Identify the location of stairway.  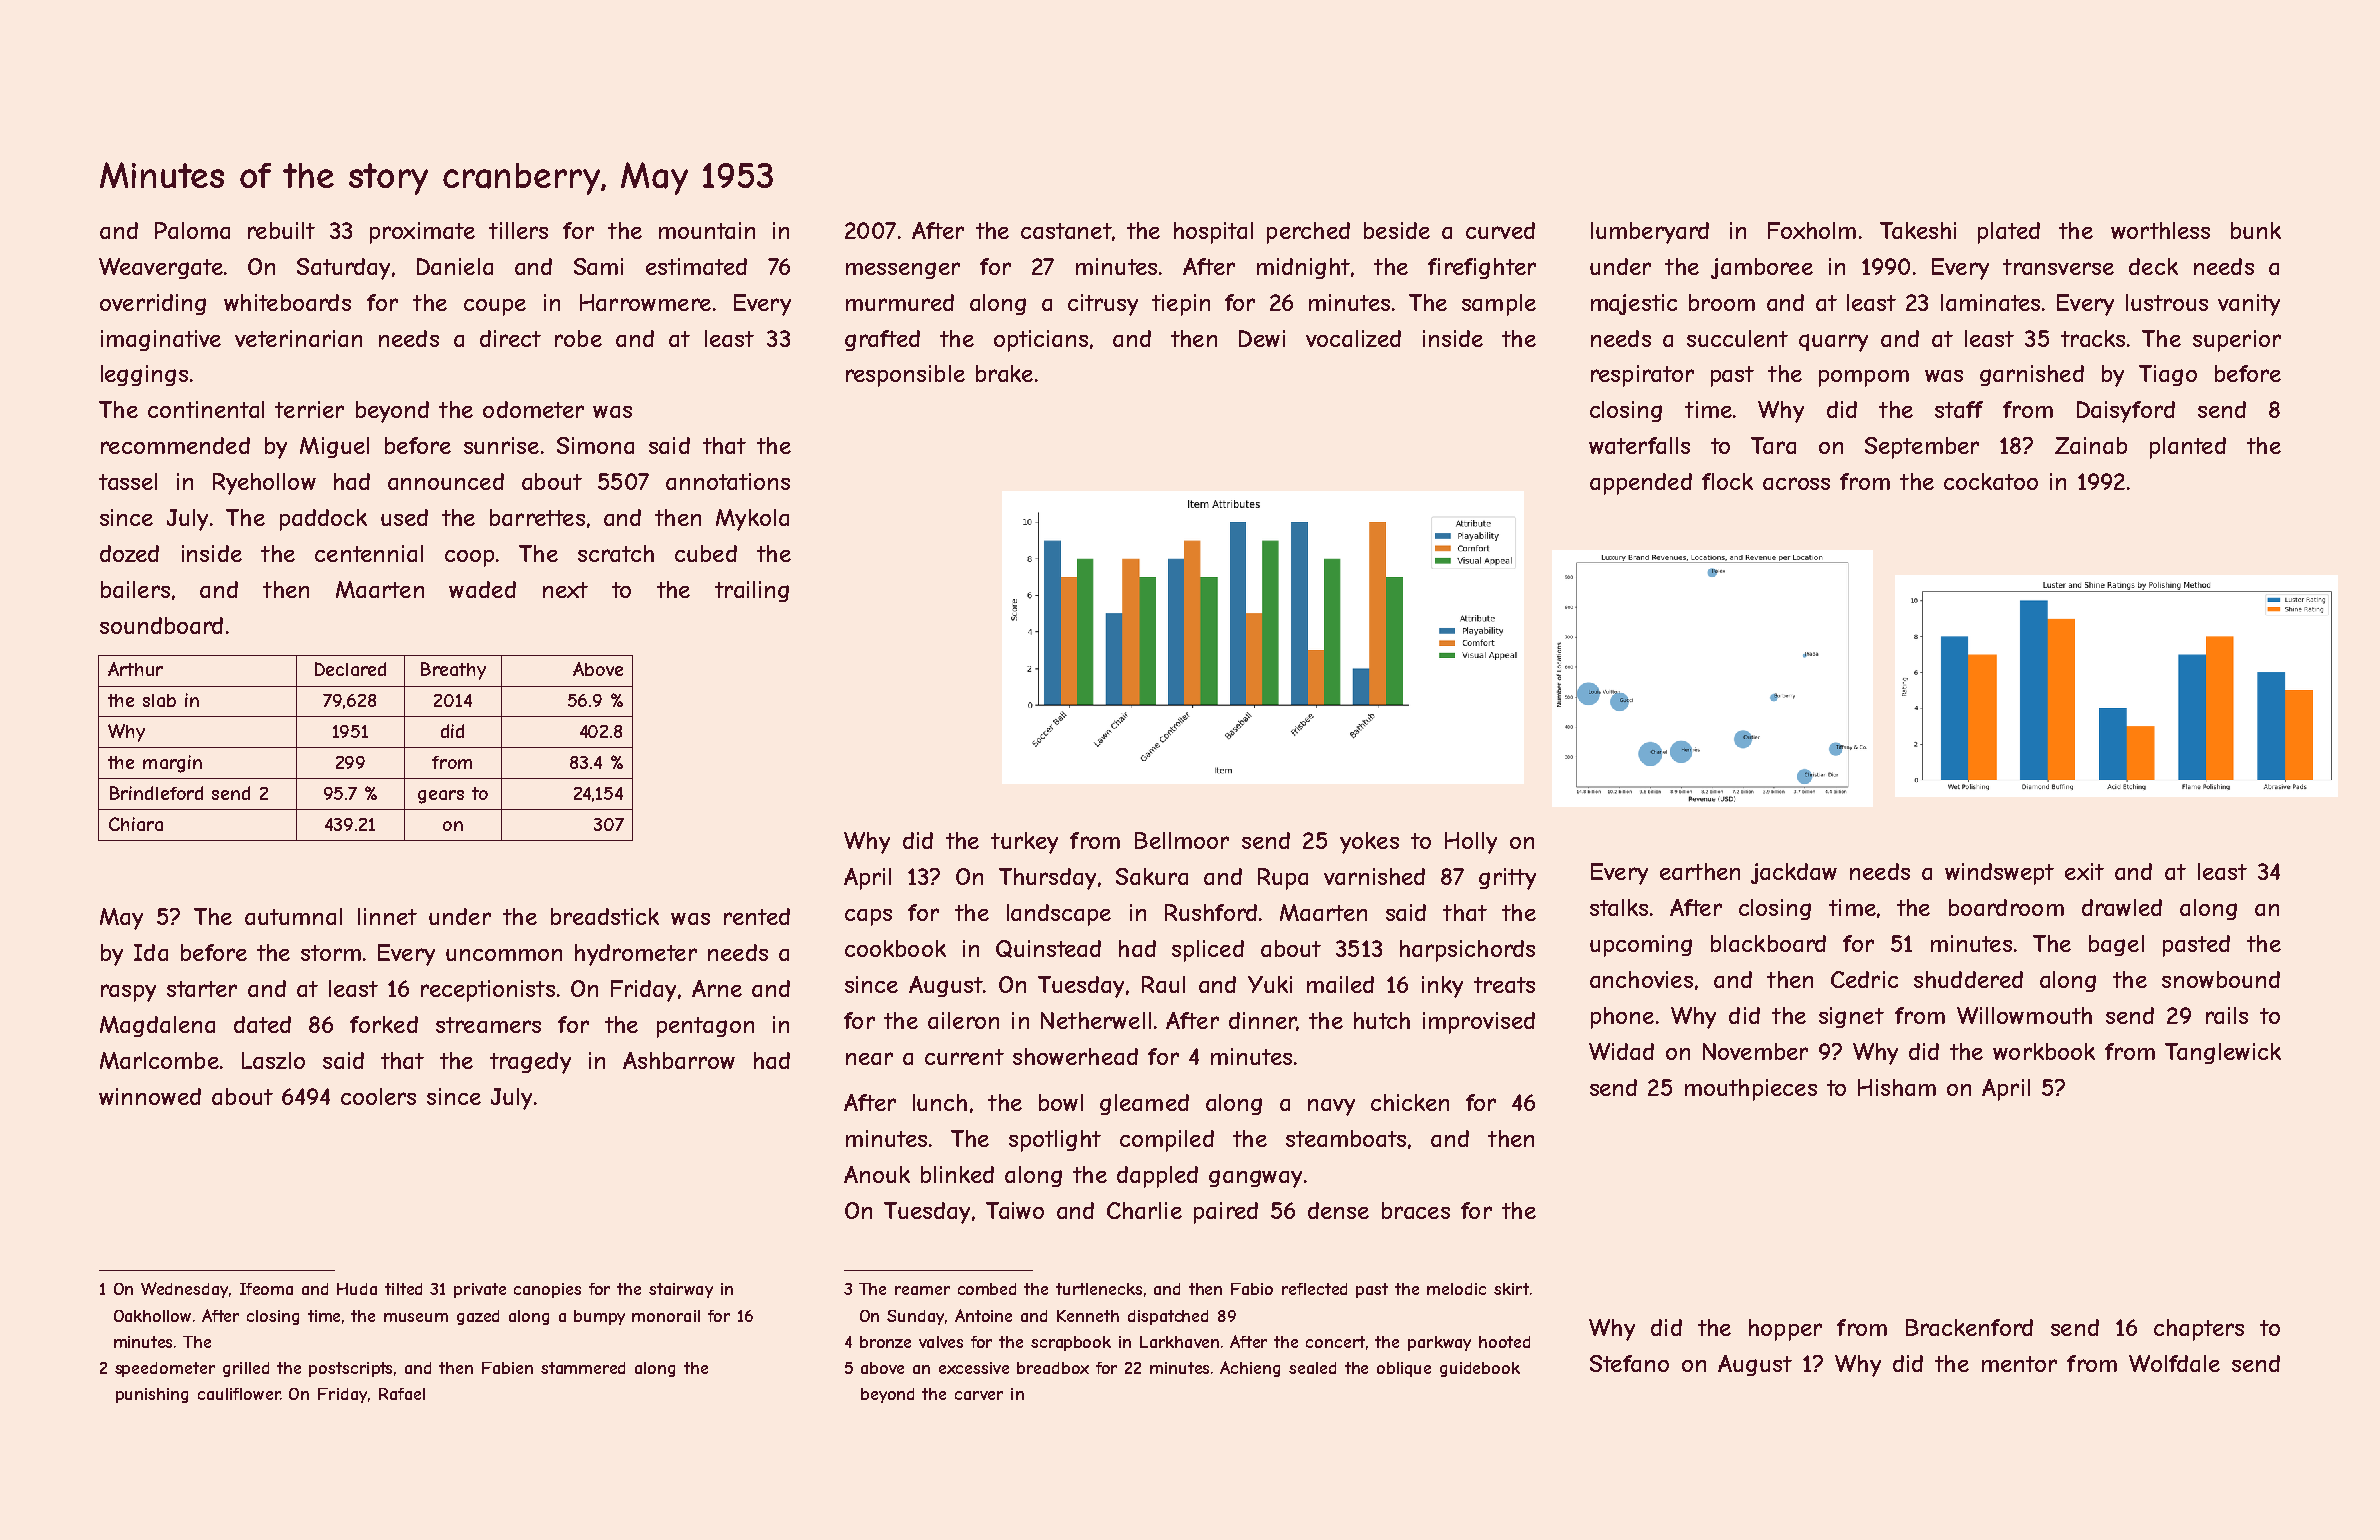
(681, 1290).
